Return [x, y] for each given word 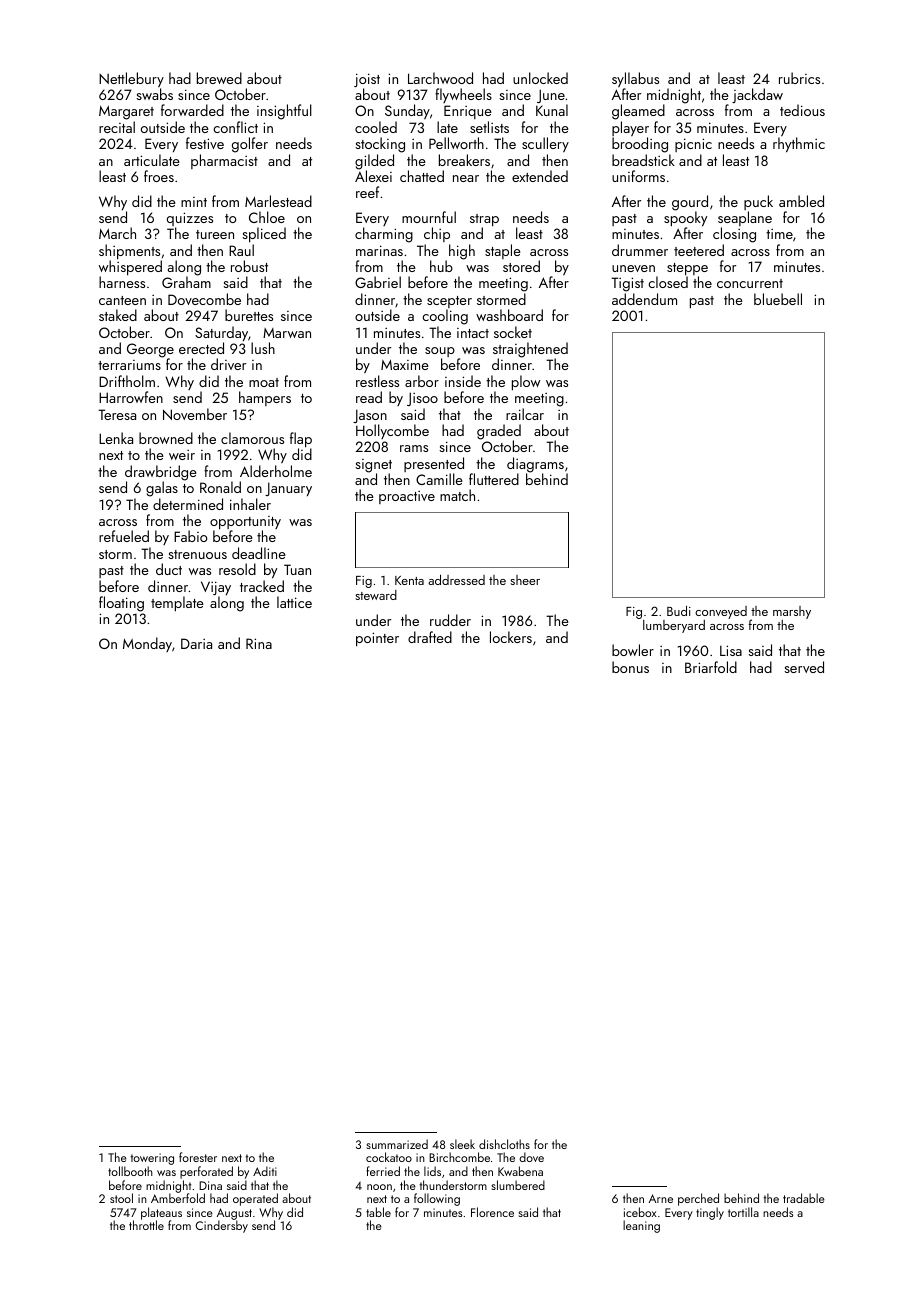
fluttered [494, 479]
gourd [690, 203]
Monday [147, 644]
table [378, 1212]
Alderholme [276, 471]
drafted [430, 637]
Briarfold [711, 667]
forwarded [192, 110]
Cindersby [222, 1227]
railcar [525, 414]
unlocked [540, 78]
